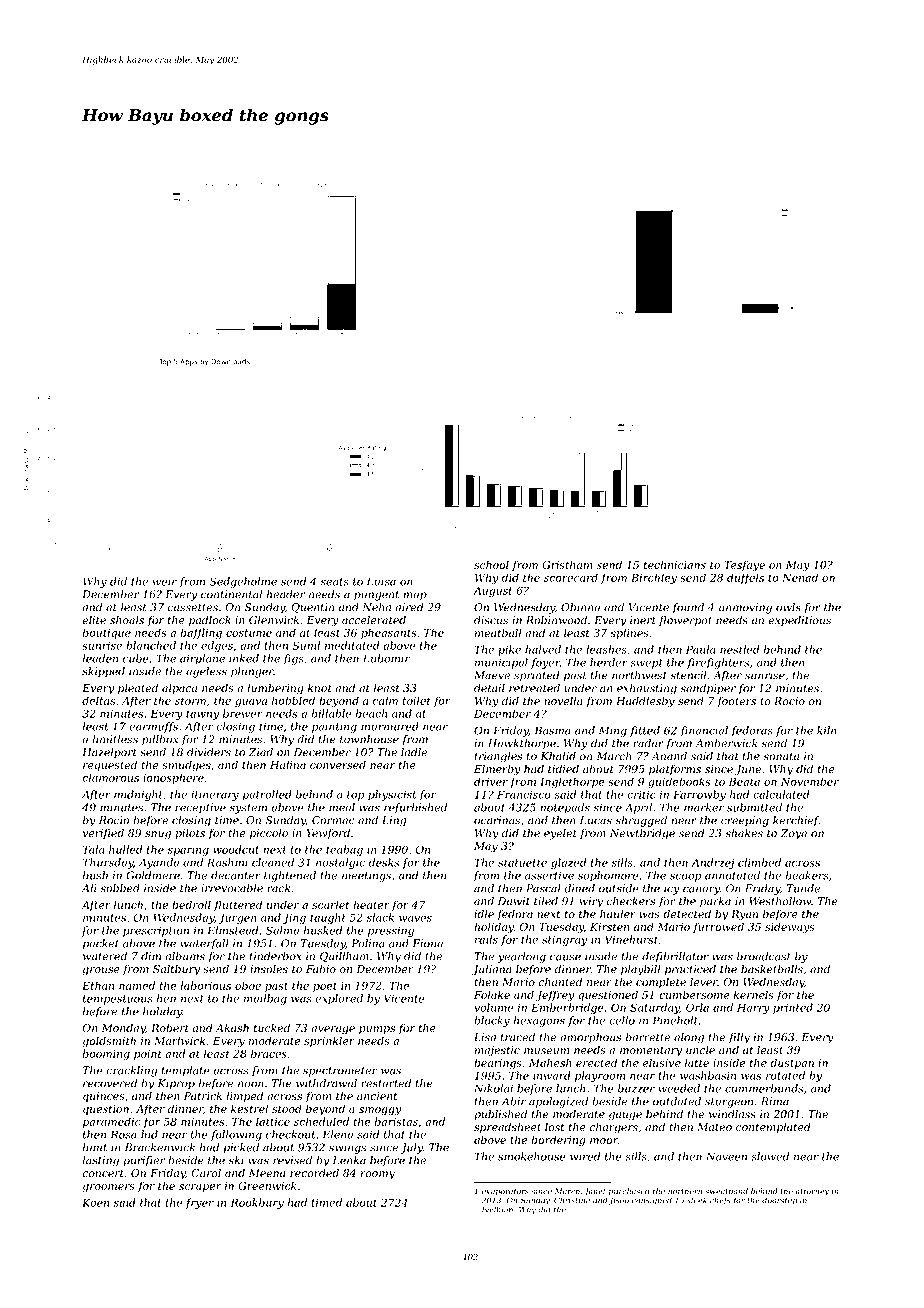  I want to click on Quillham, so click(344, 957).
